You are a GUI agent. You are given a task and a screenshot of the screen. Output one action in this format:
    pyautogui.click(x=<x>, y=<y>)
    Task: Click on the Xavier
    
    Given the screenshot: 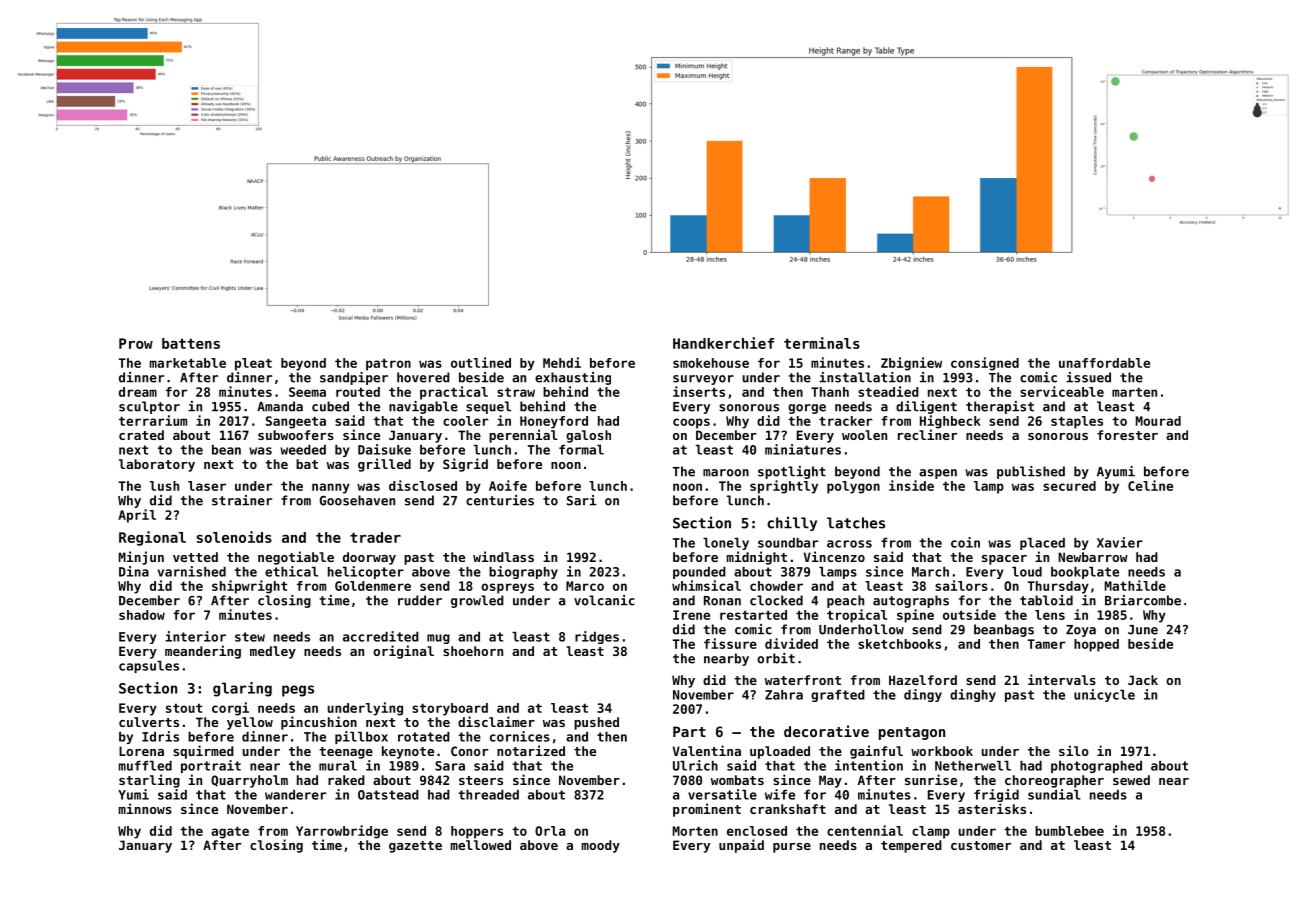 What is the action you would take?
    pyautogui.click(x=1120, y=542)
